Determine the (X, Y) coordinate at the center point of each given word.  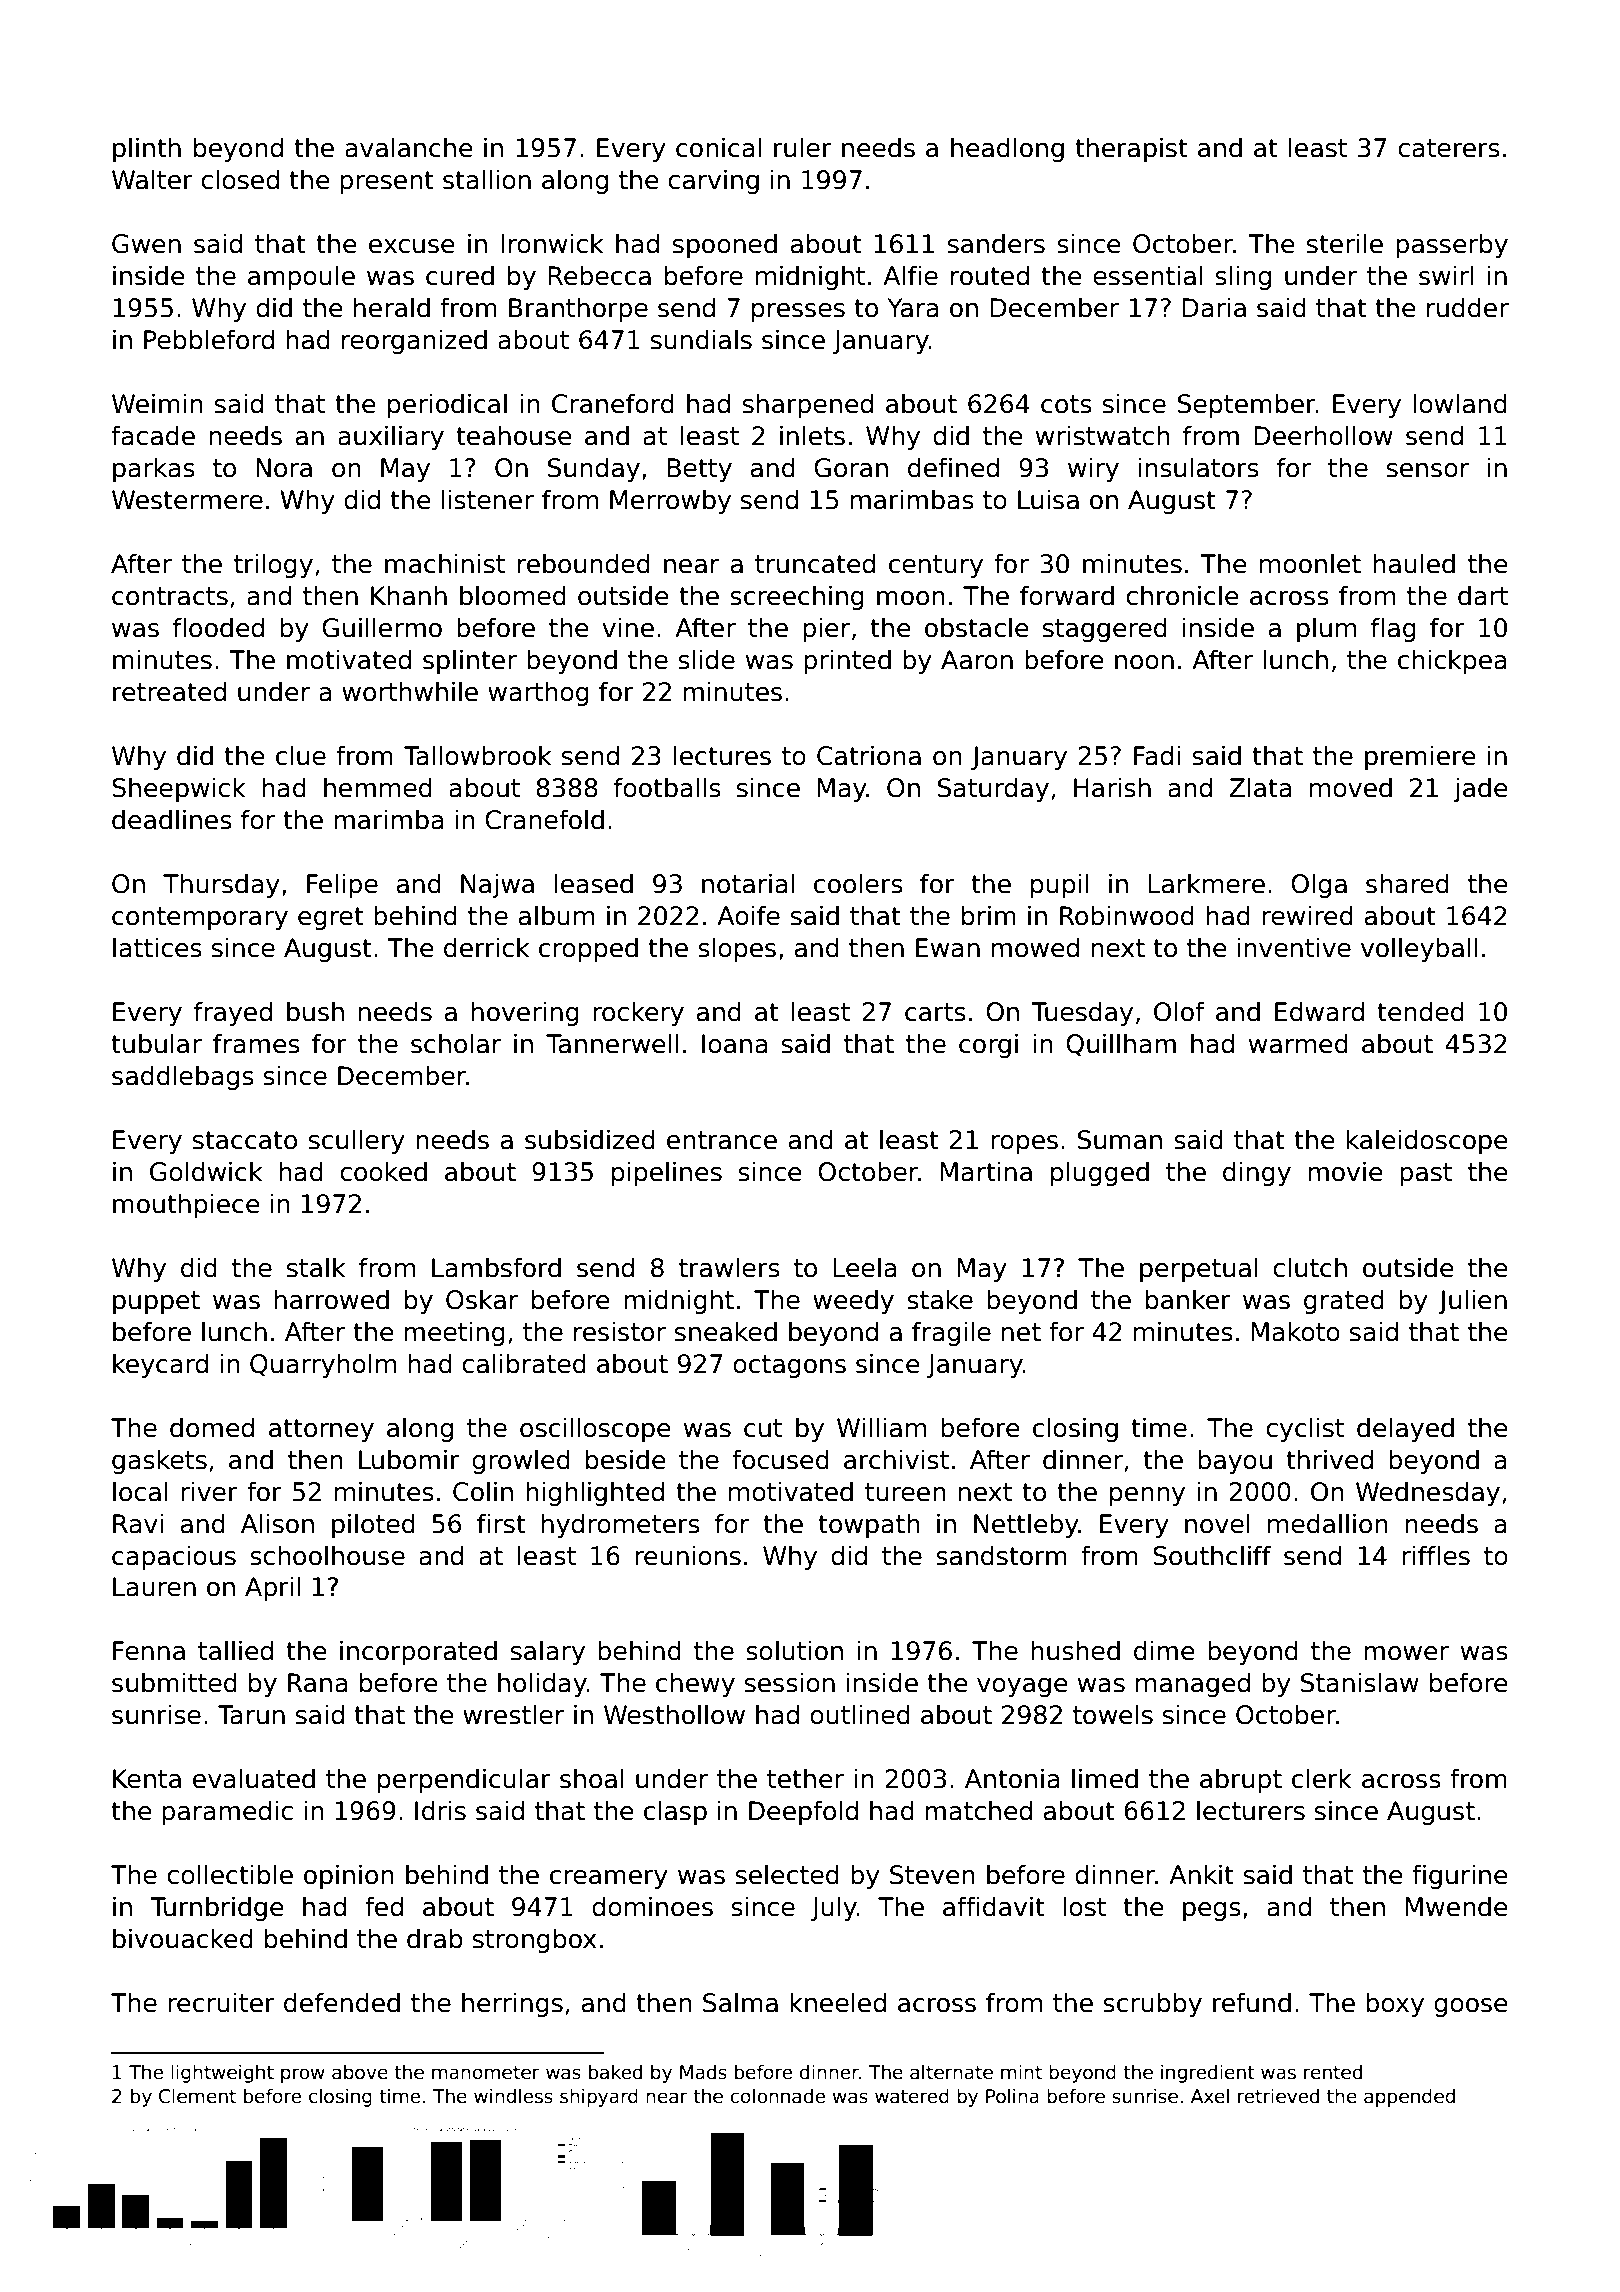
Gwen (146, 244)
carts (935, 1012)
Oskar (482, 1299)
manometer (486, 2073)
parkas (154, 469)
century (936, 566)
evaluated (254, 1778)
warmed (1298, 1043)
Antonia (1012, 1778)
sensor (1428, 470)
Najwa (497, 885)
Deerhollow (1323, 435)
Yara (912, 308)
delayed (1405, 1429)
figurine (1459, 1876)
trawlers (729, 1267)
